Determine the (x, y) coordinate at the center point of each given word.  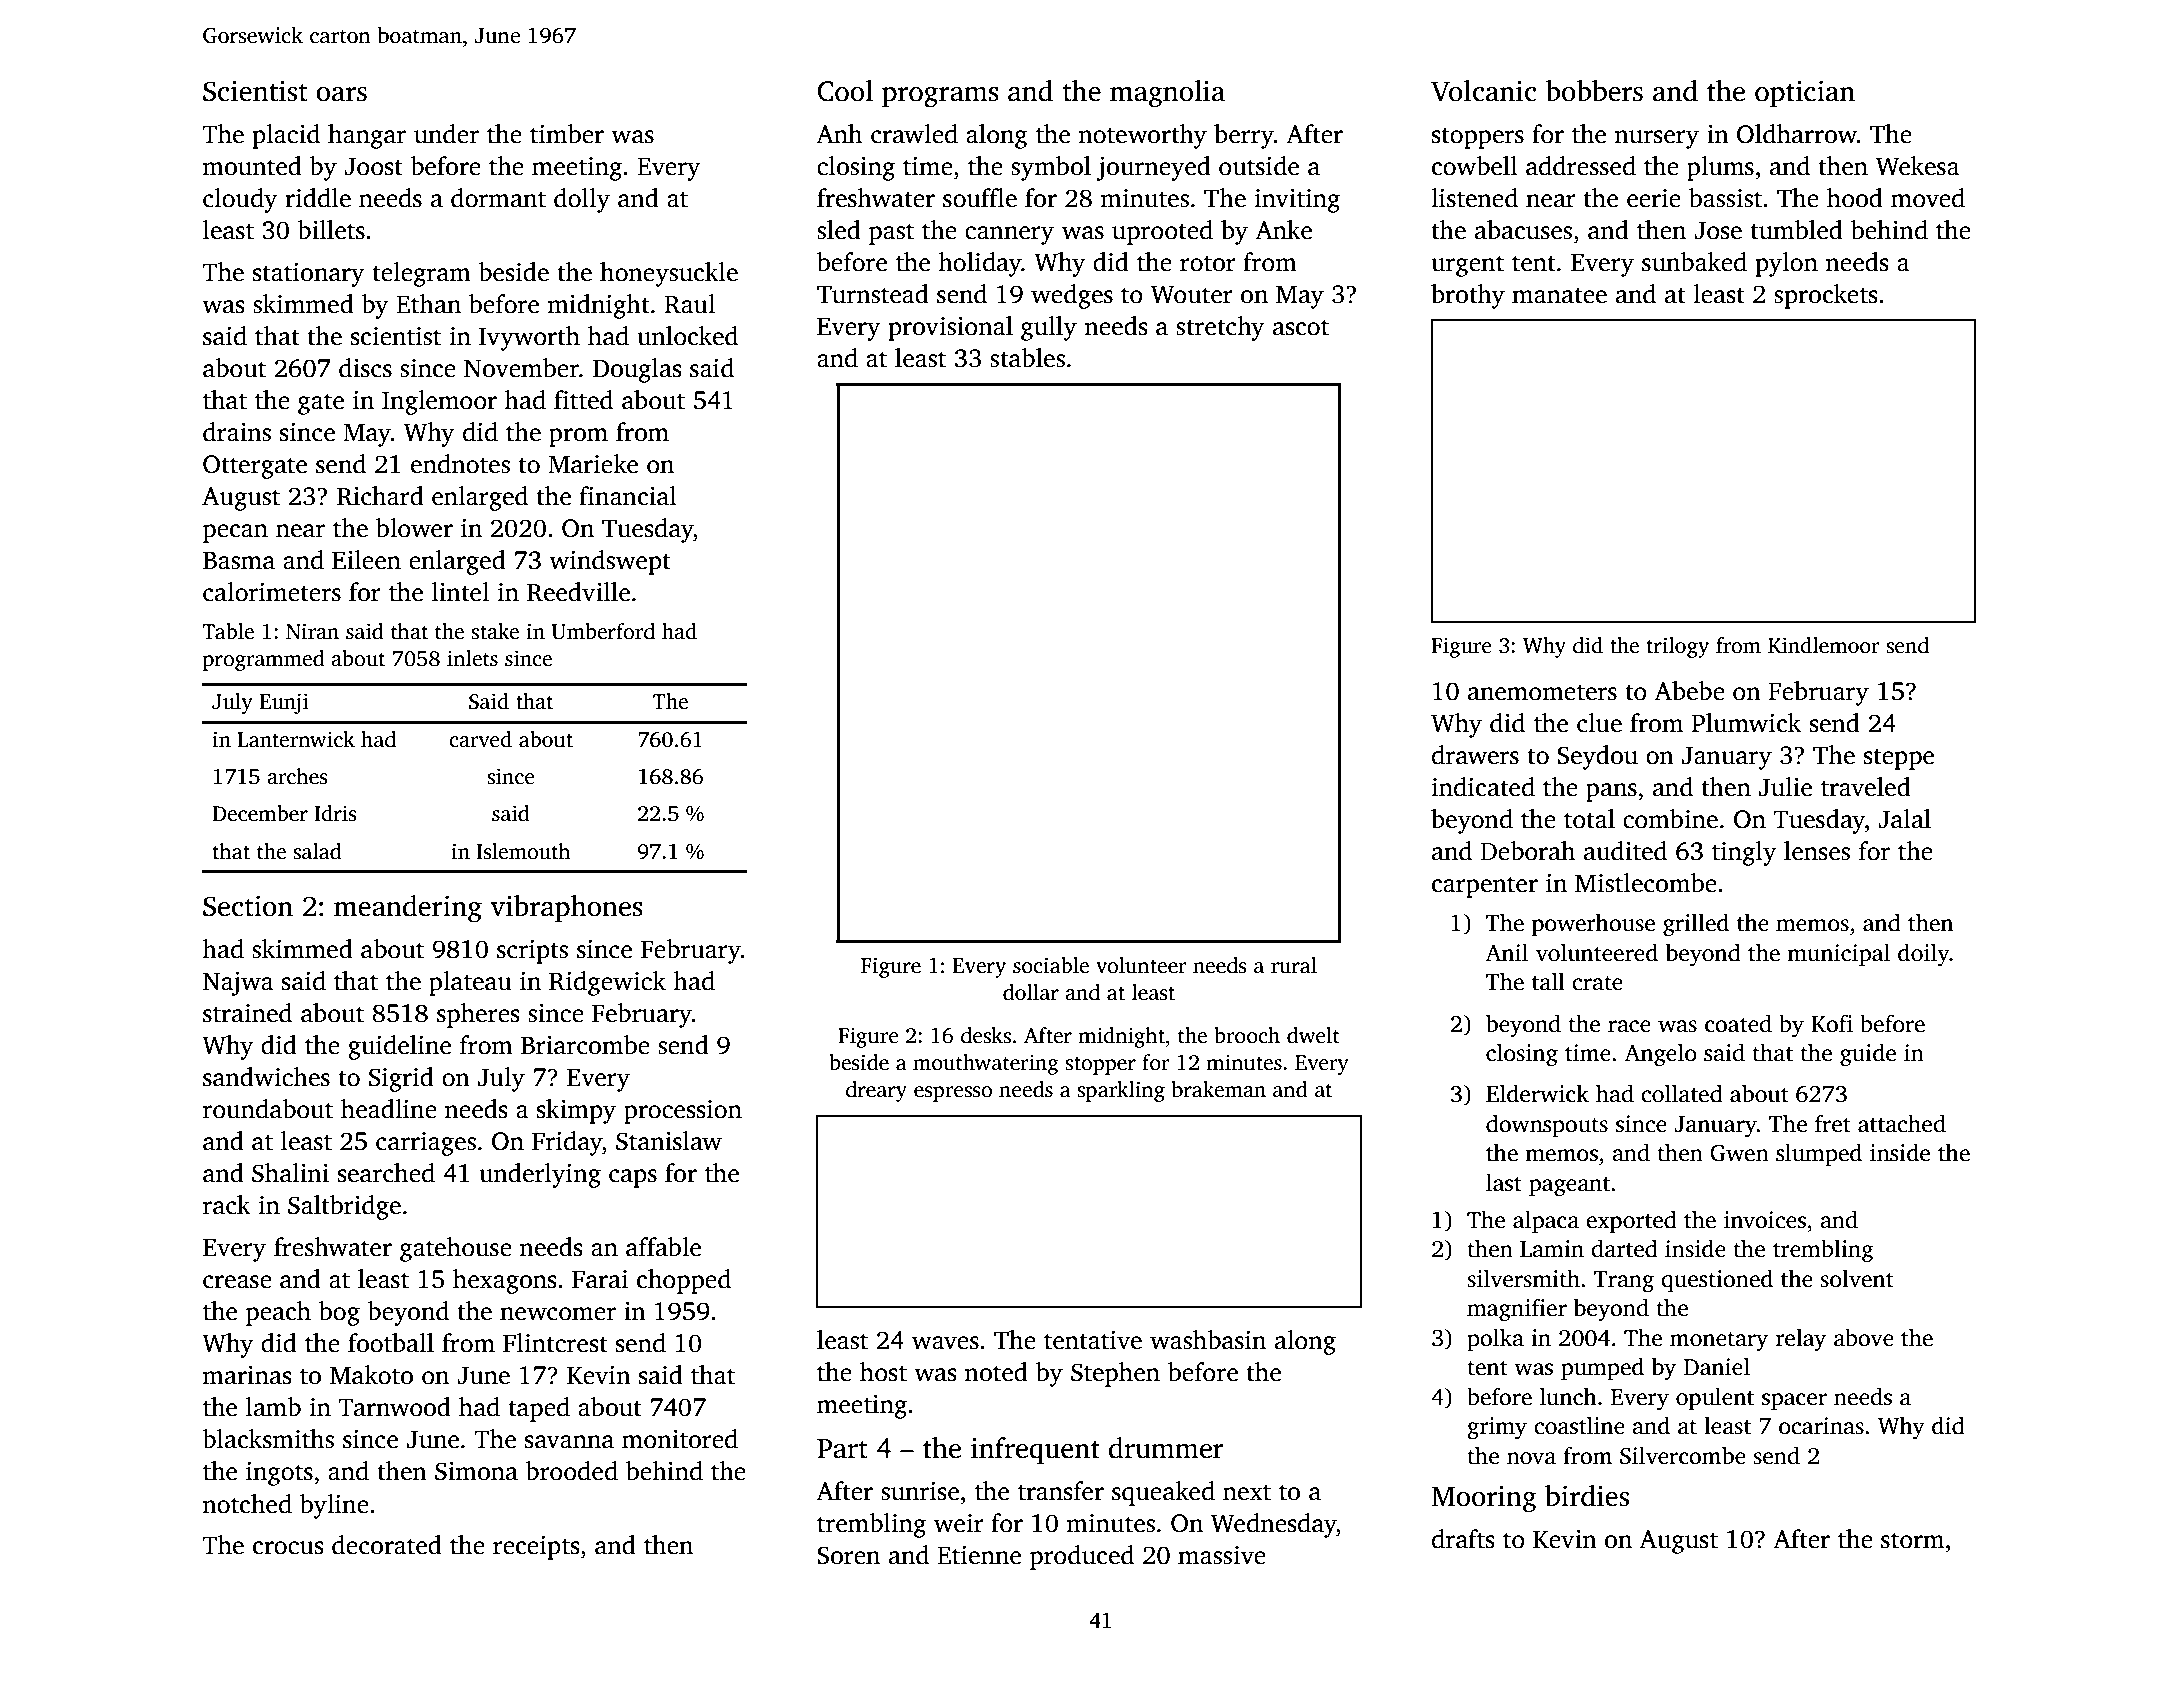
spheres (478, 1015)
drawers (1475, 755)
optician (1805, 93)
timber (567, 134)
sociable (1051, 965)
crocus (288, 1548)
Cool (845, 91)
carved (480, 739)
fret (1833, 1123)
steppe (1899, 759)
